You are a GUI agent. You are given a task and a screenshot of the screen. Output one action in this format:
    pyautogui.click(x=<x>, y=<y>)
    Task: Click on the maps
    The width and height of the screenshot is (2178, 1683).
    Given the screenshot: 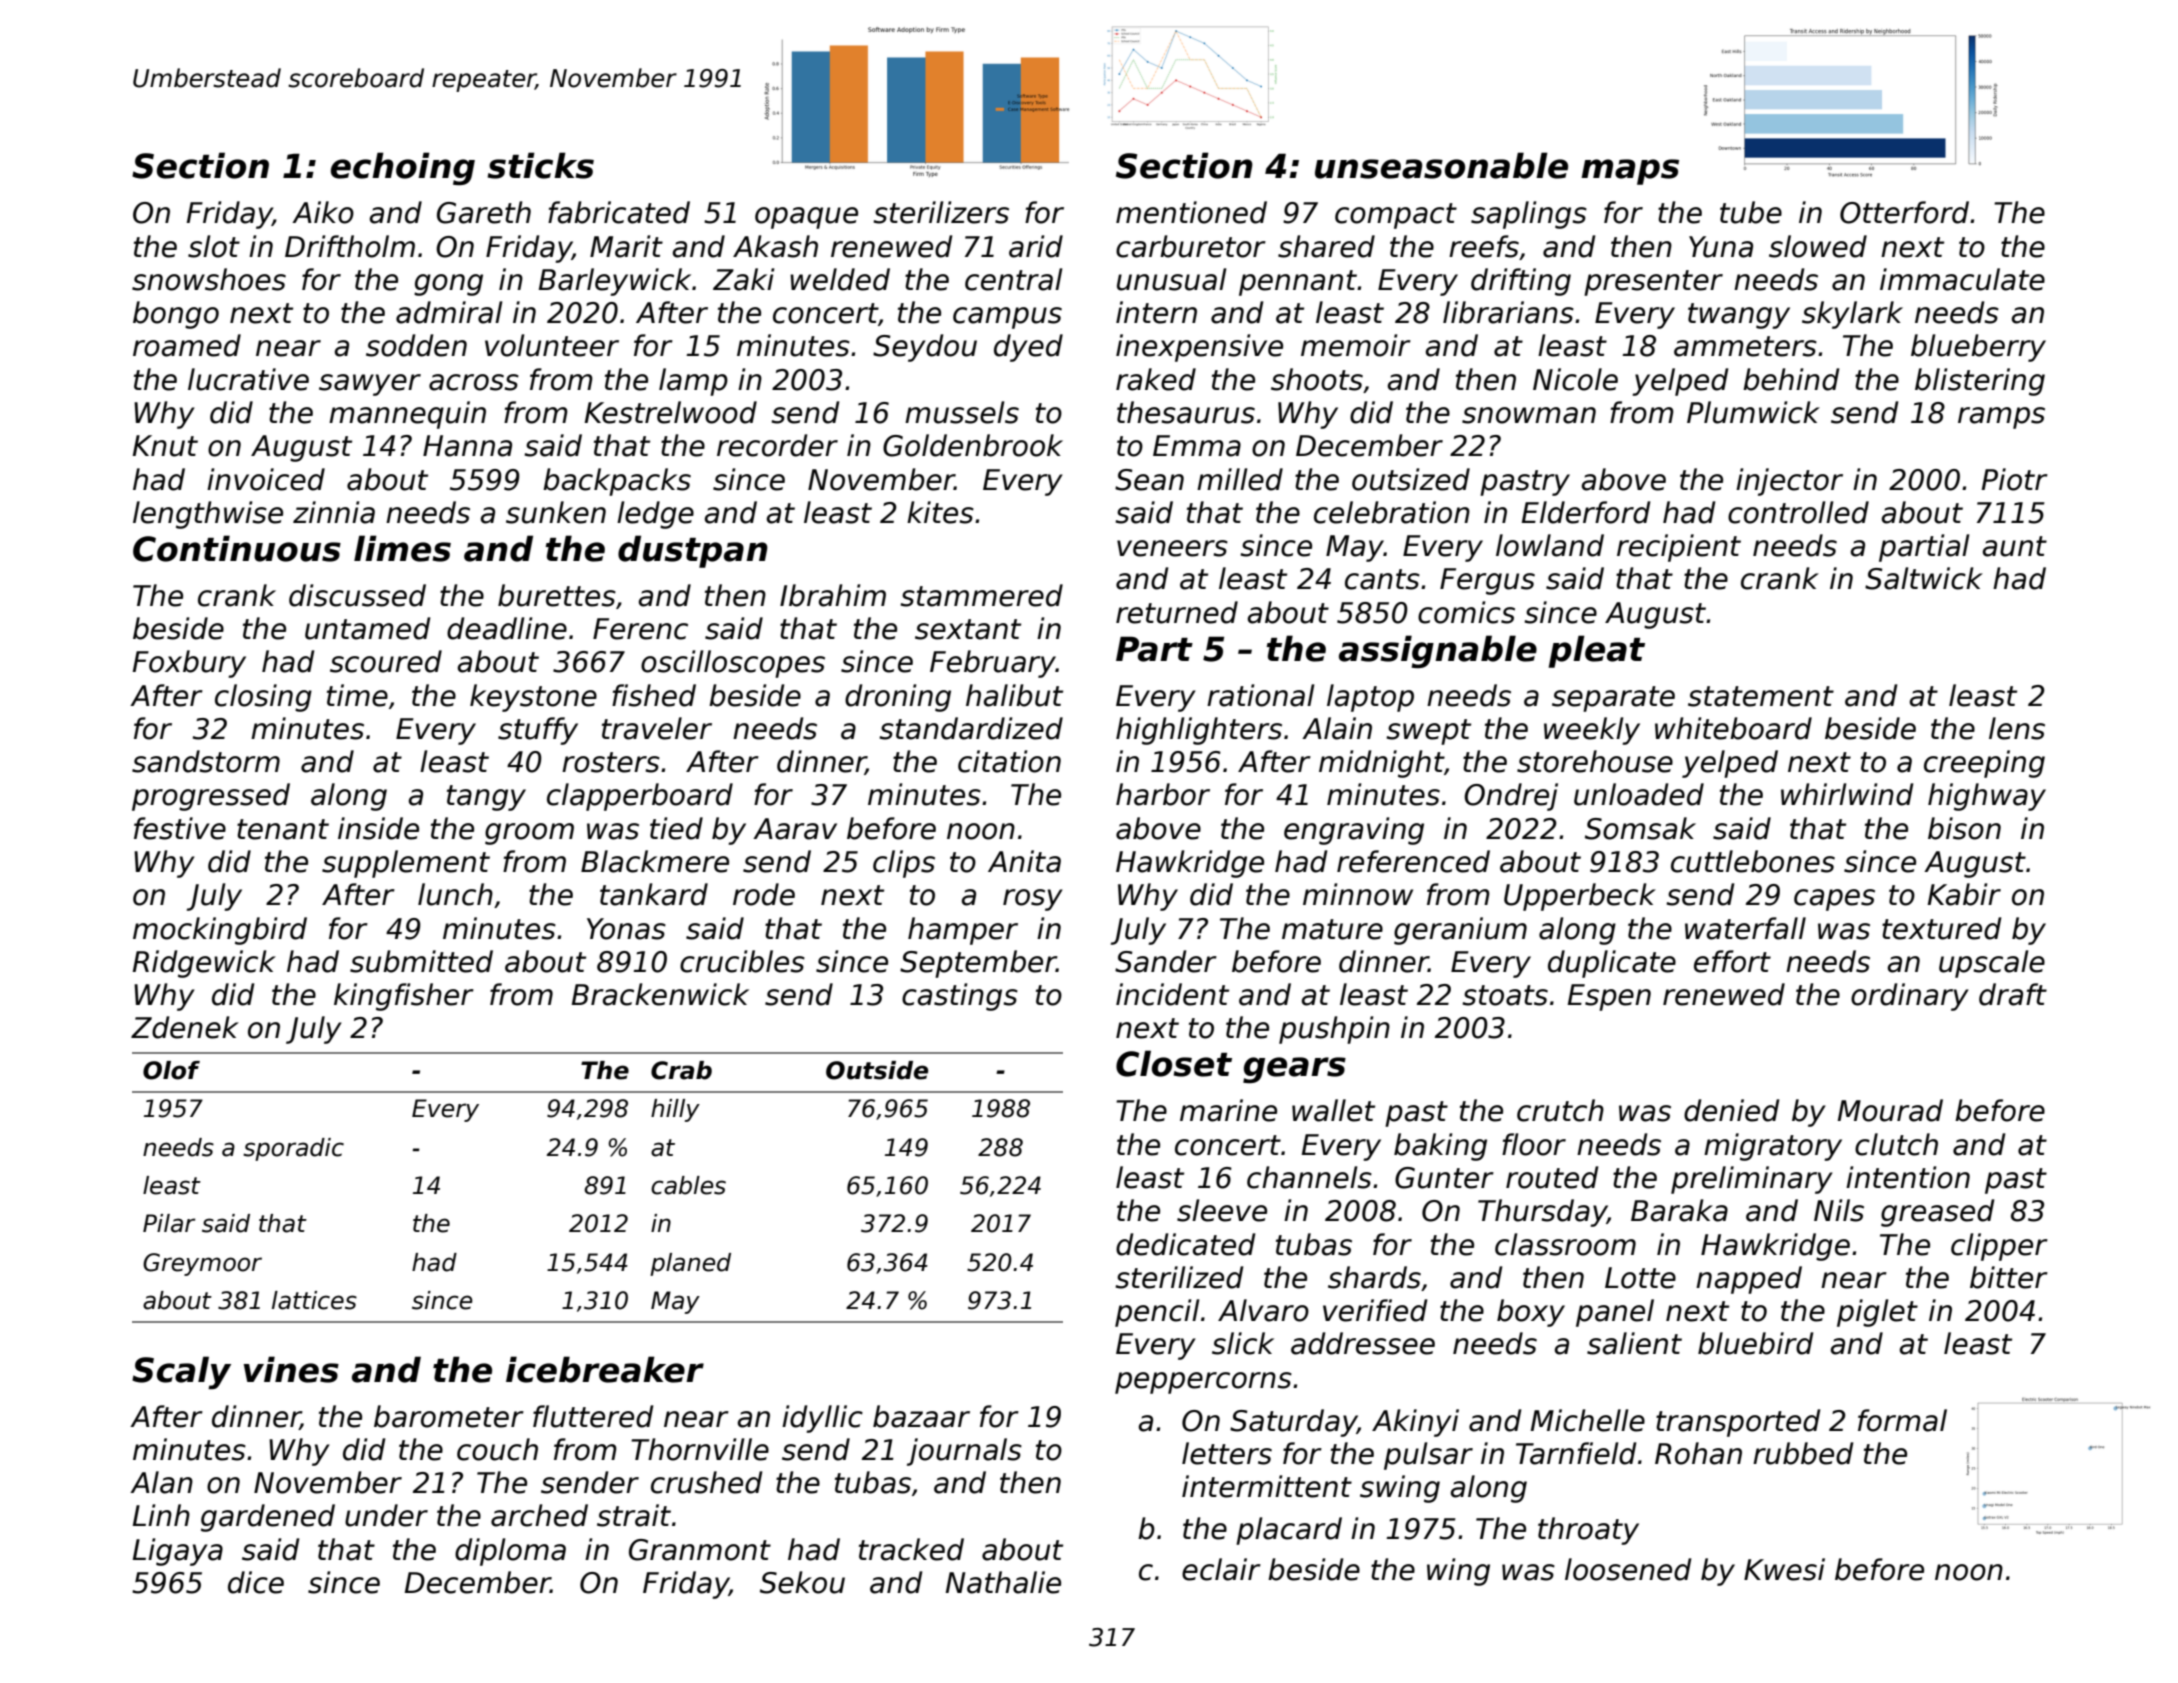 What is the action you would take?
    pyautogui.click(x=1630, y=172)
